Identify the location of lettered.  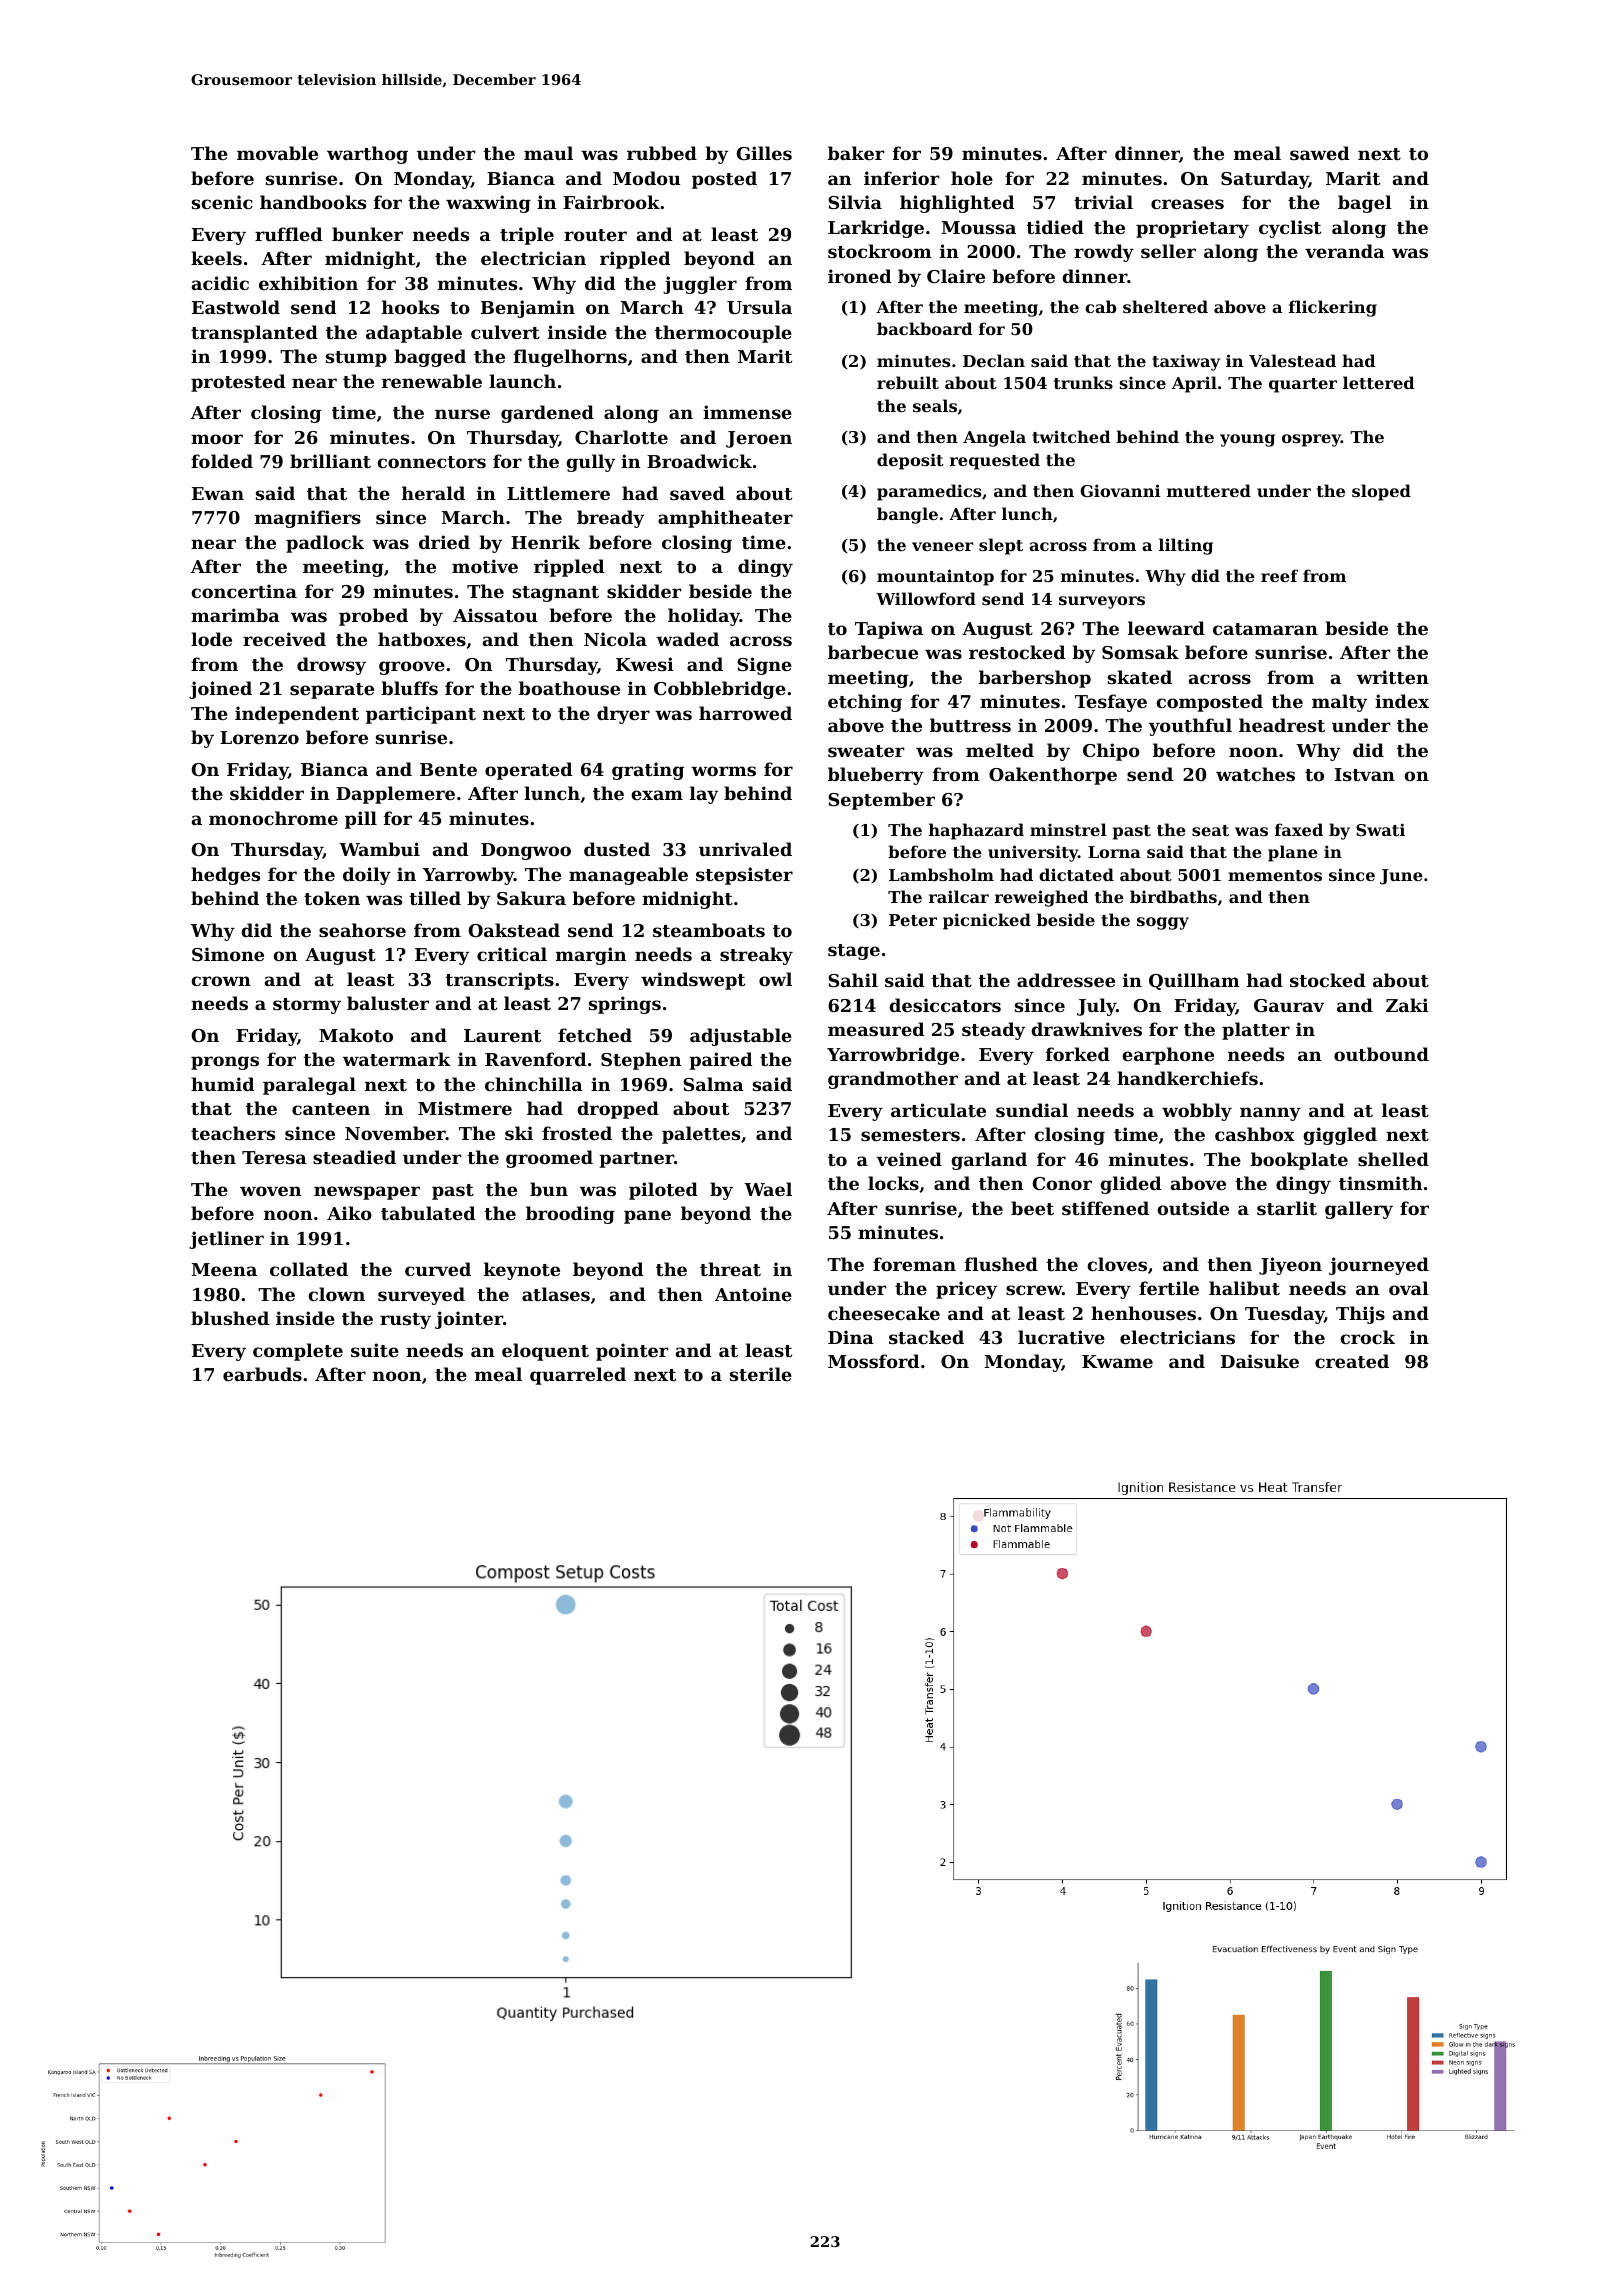
(1378, 382).
